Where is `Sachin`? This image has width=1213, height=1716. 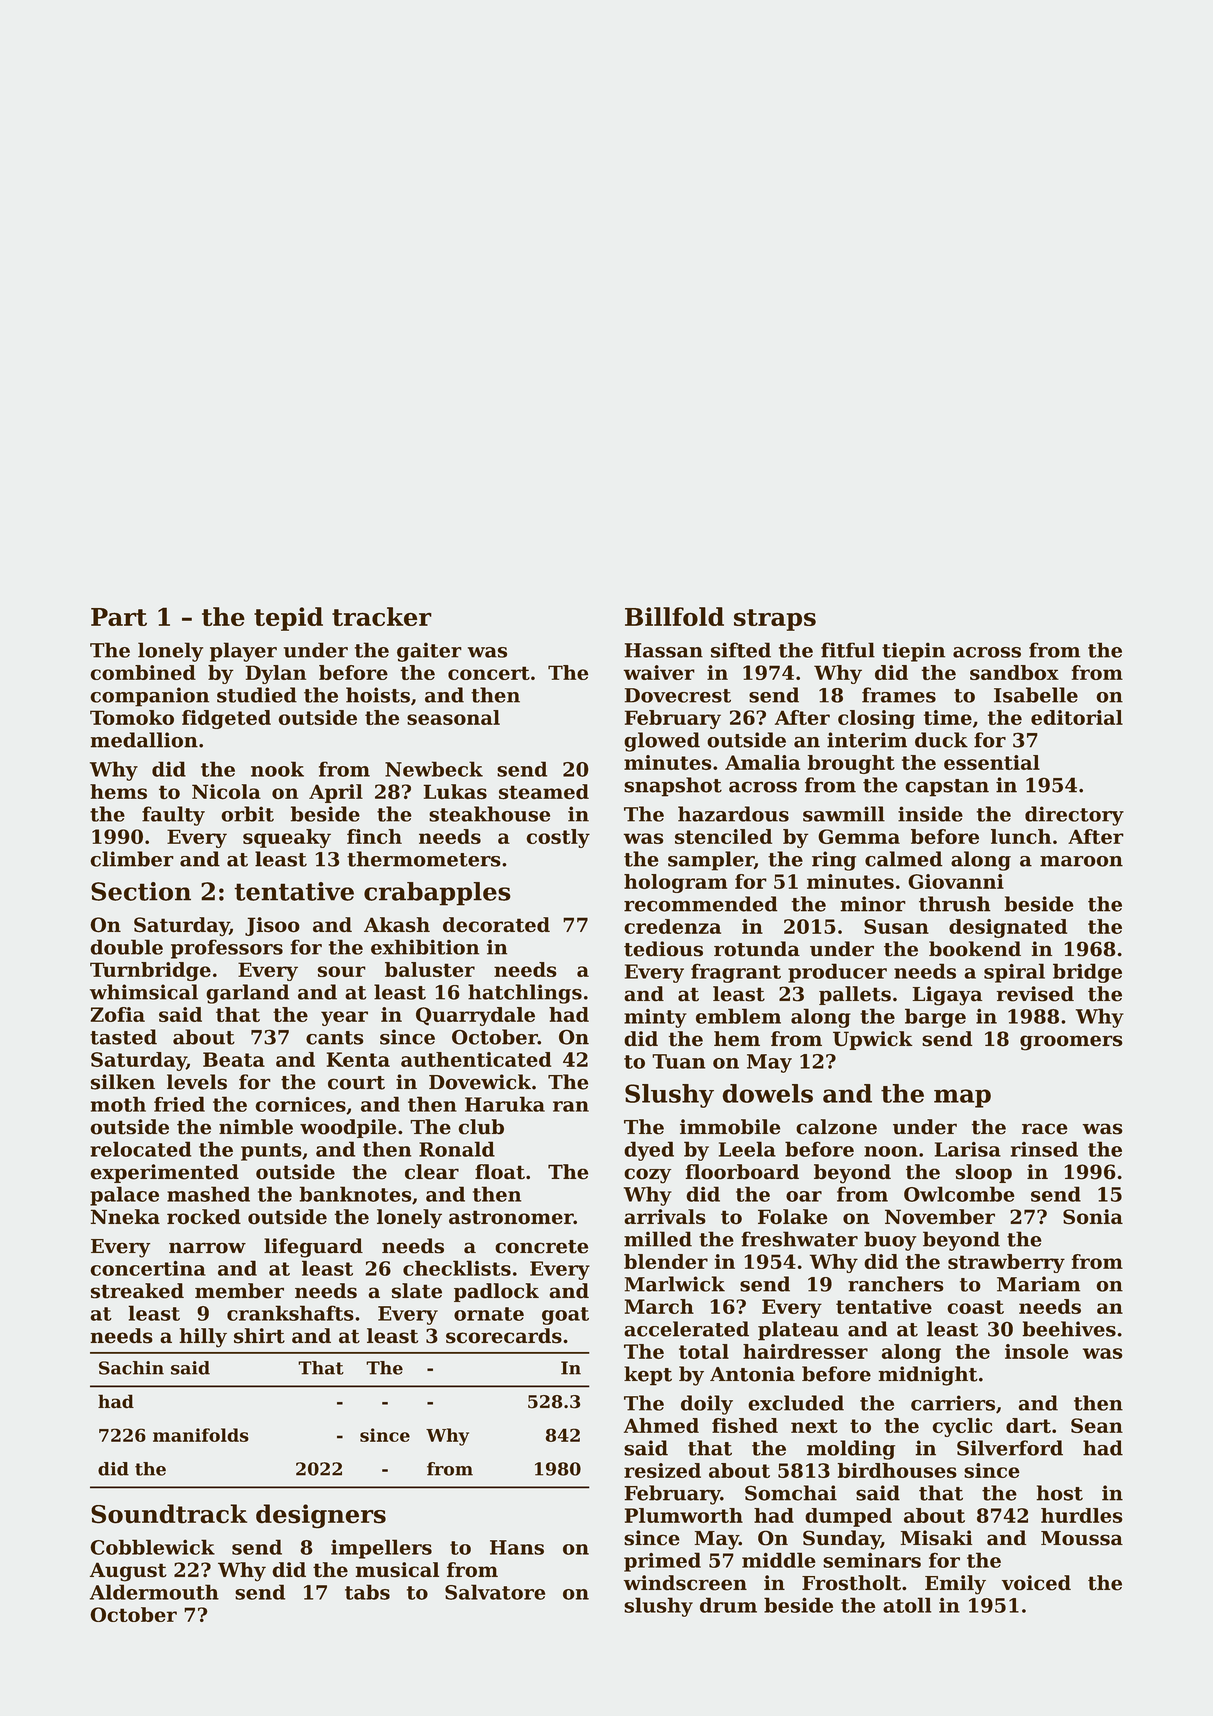 Sachin is located at coordinates (131, 1368).
